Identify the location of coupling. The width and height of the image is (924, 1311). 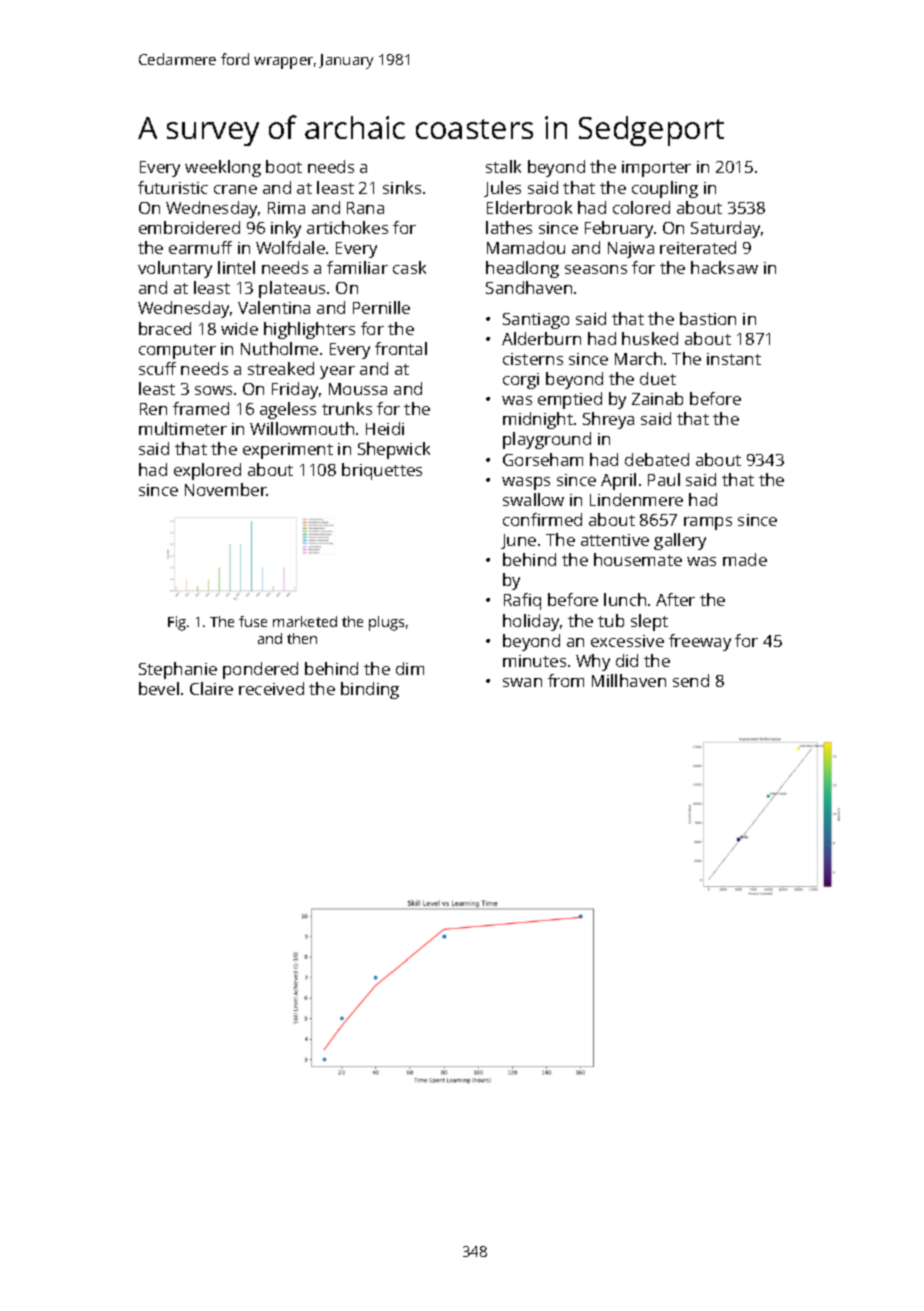
(665, 189).
